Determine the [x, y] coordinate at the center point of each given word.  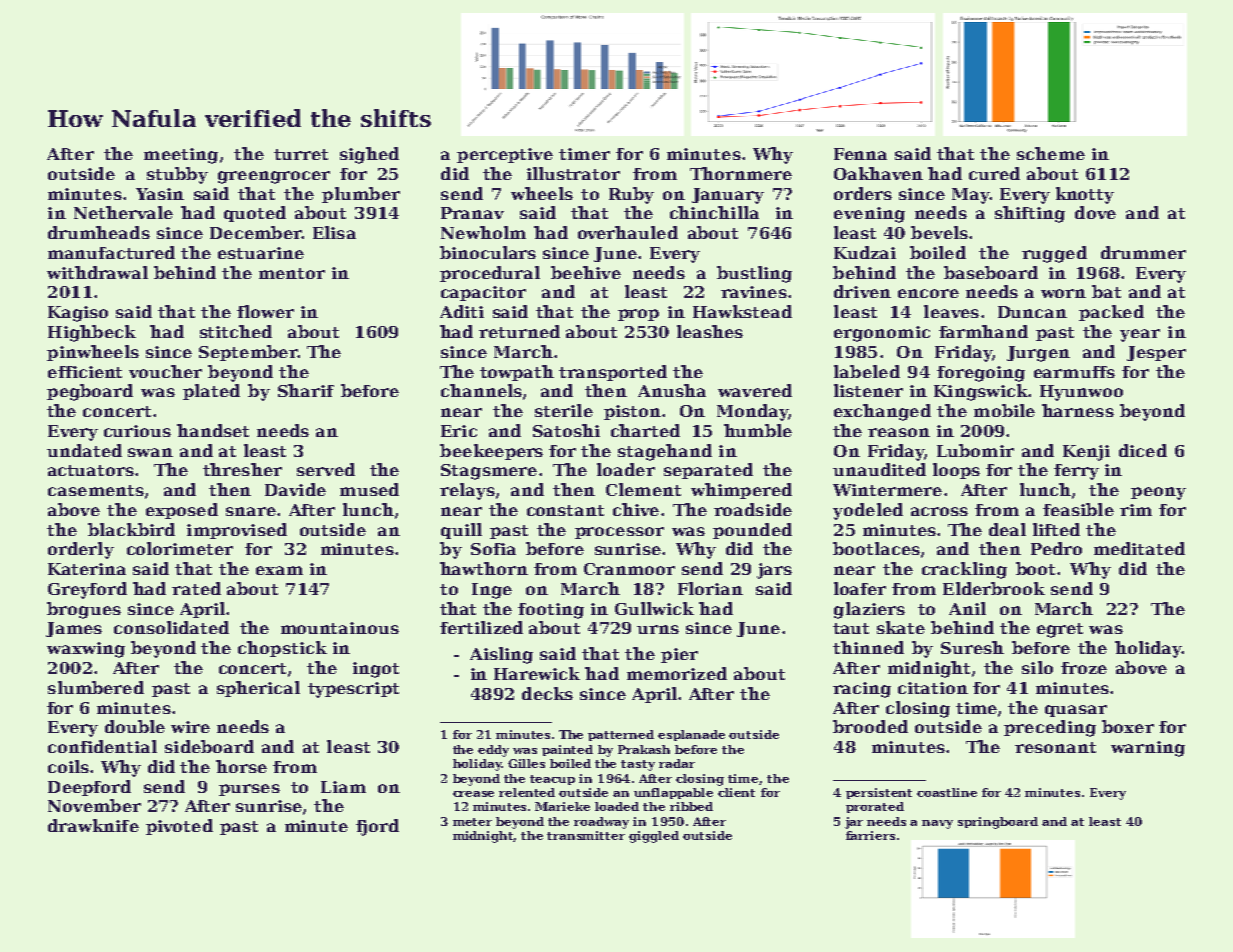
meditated [1139, 548]
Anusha [672, 390]
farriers [870, 835]
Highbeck [92, 333]
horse [241, 766]
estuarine [261, 253]
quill [461, 531]
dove [1095, 212]
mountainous [340, 628]
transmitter [586, 835]
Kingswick [981, 392]
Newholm [483, 232]
